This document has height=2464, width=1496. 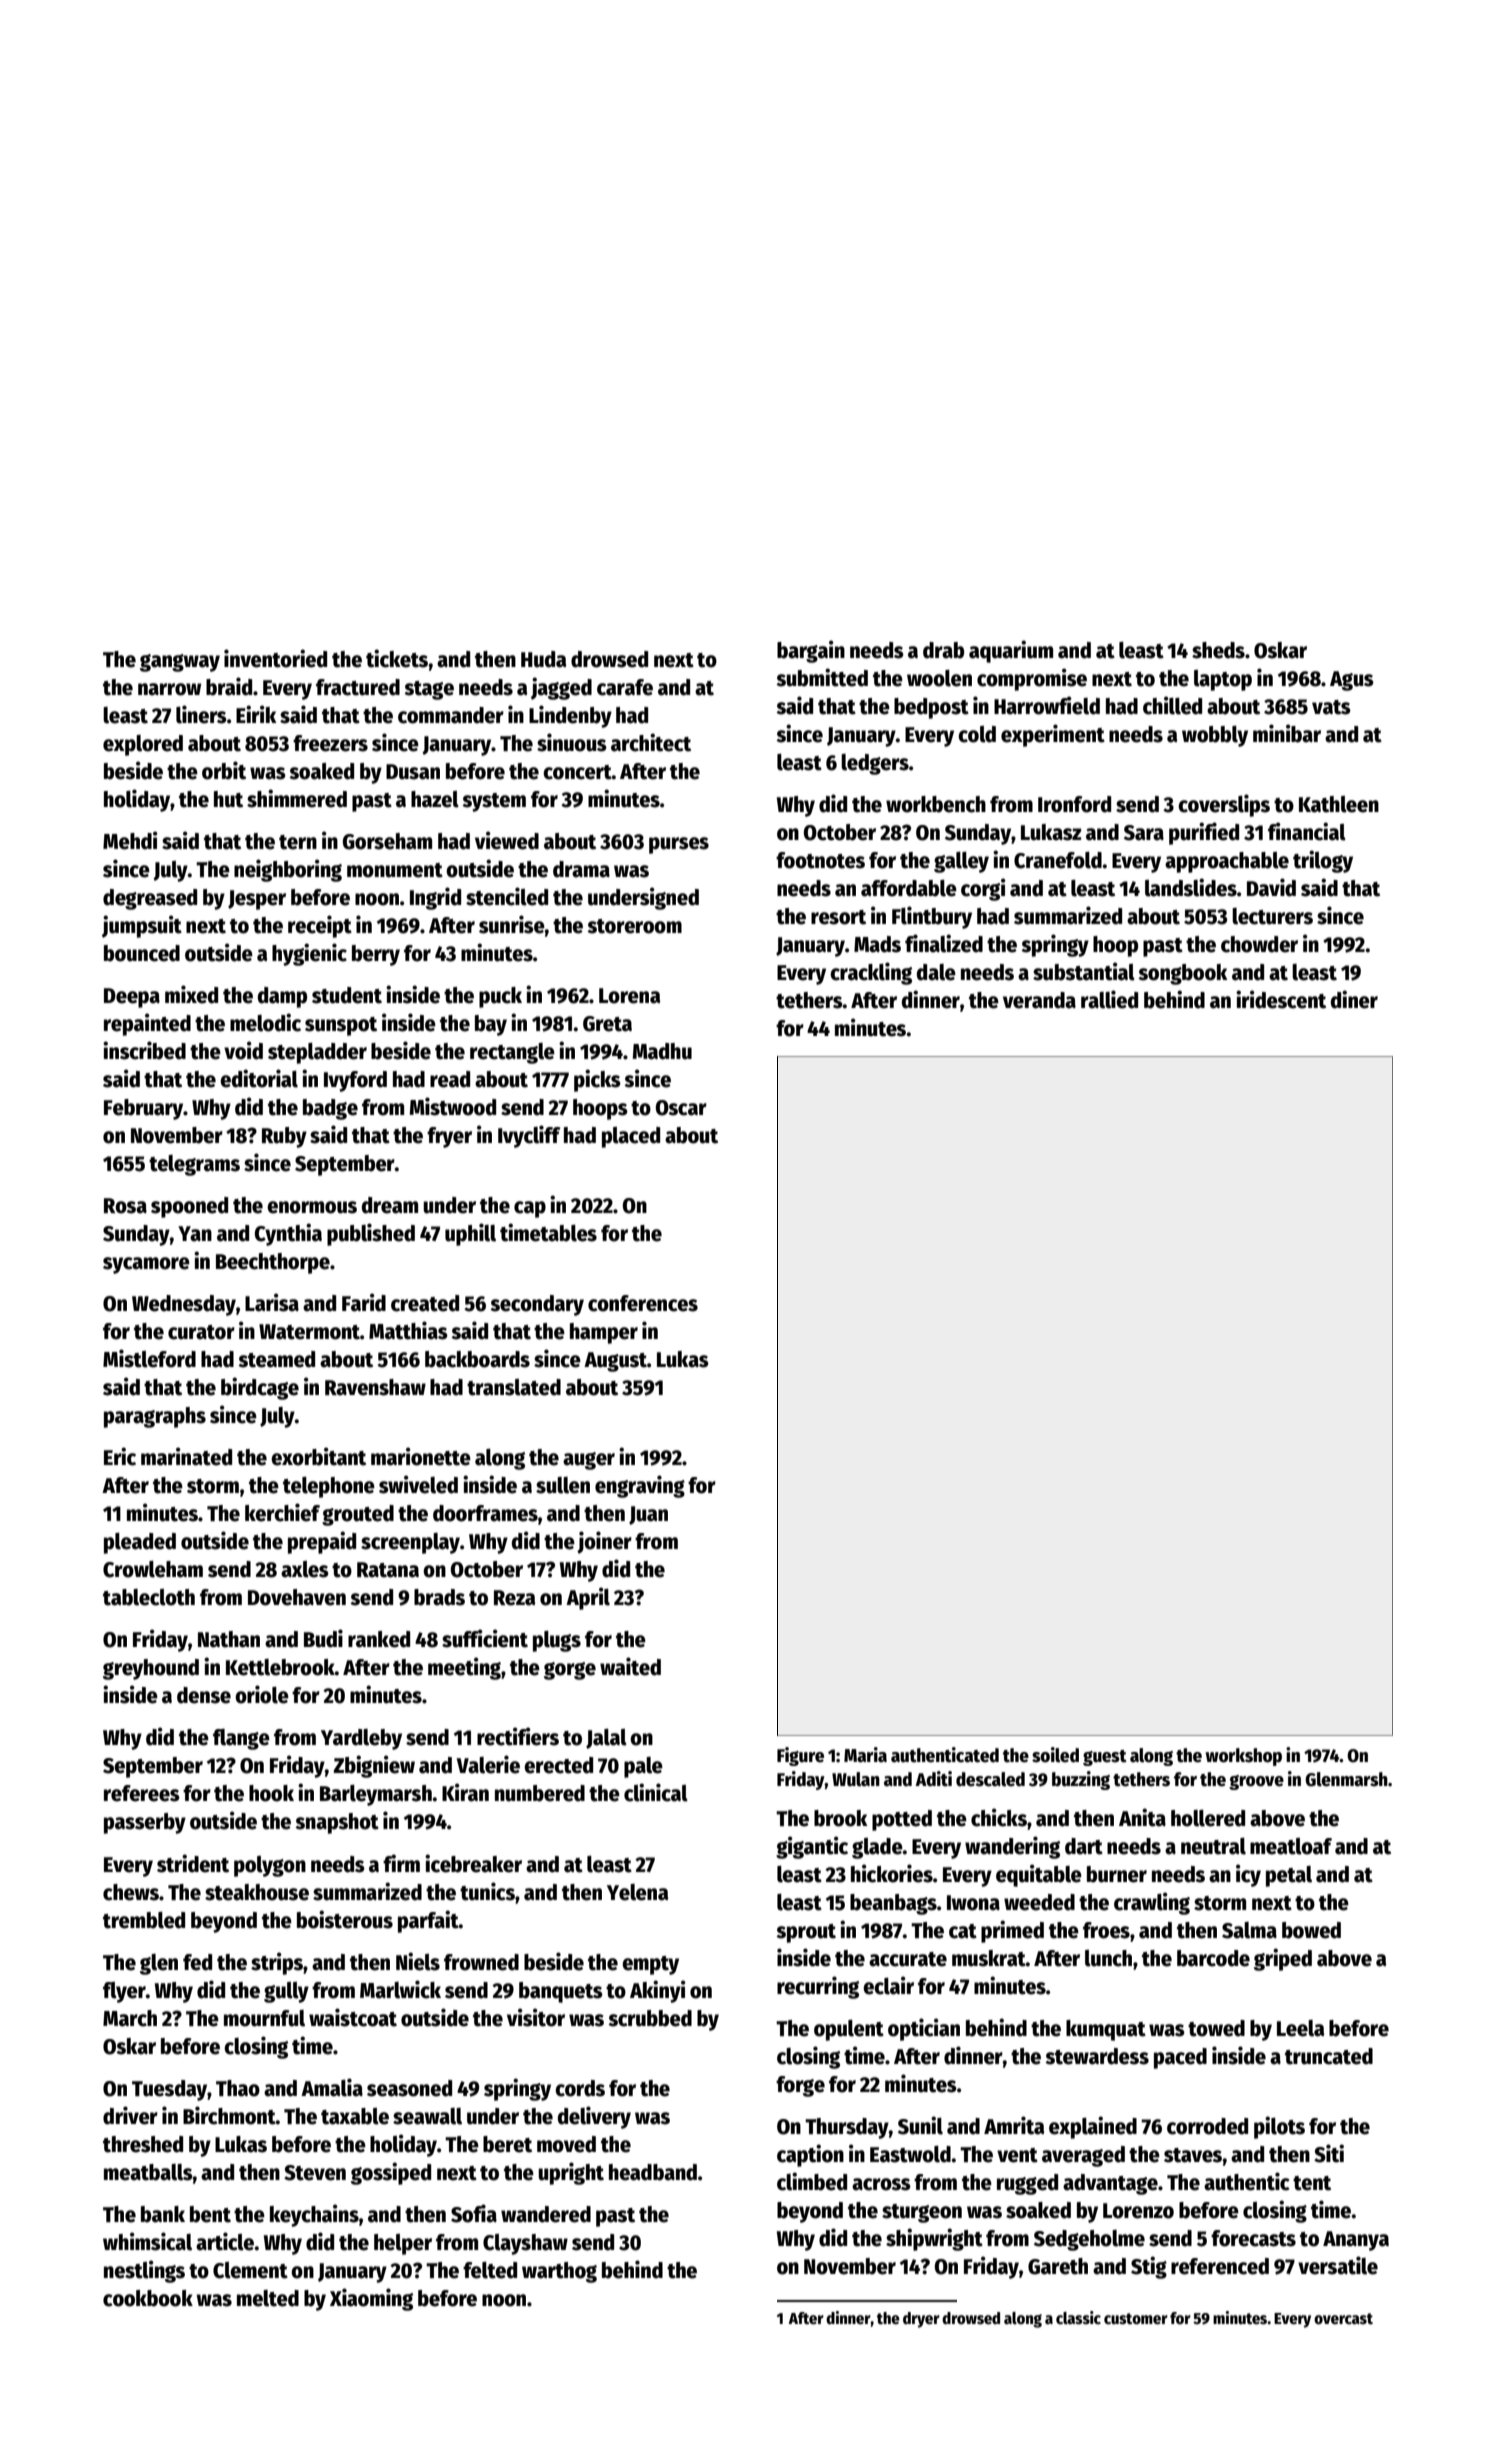 What do you see at coordinates (276, 1359) in the document?
I see `steamed` at bounding box center [276, 1359].
